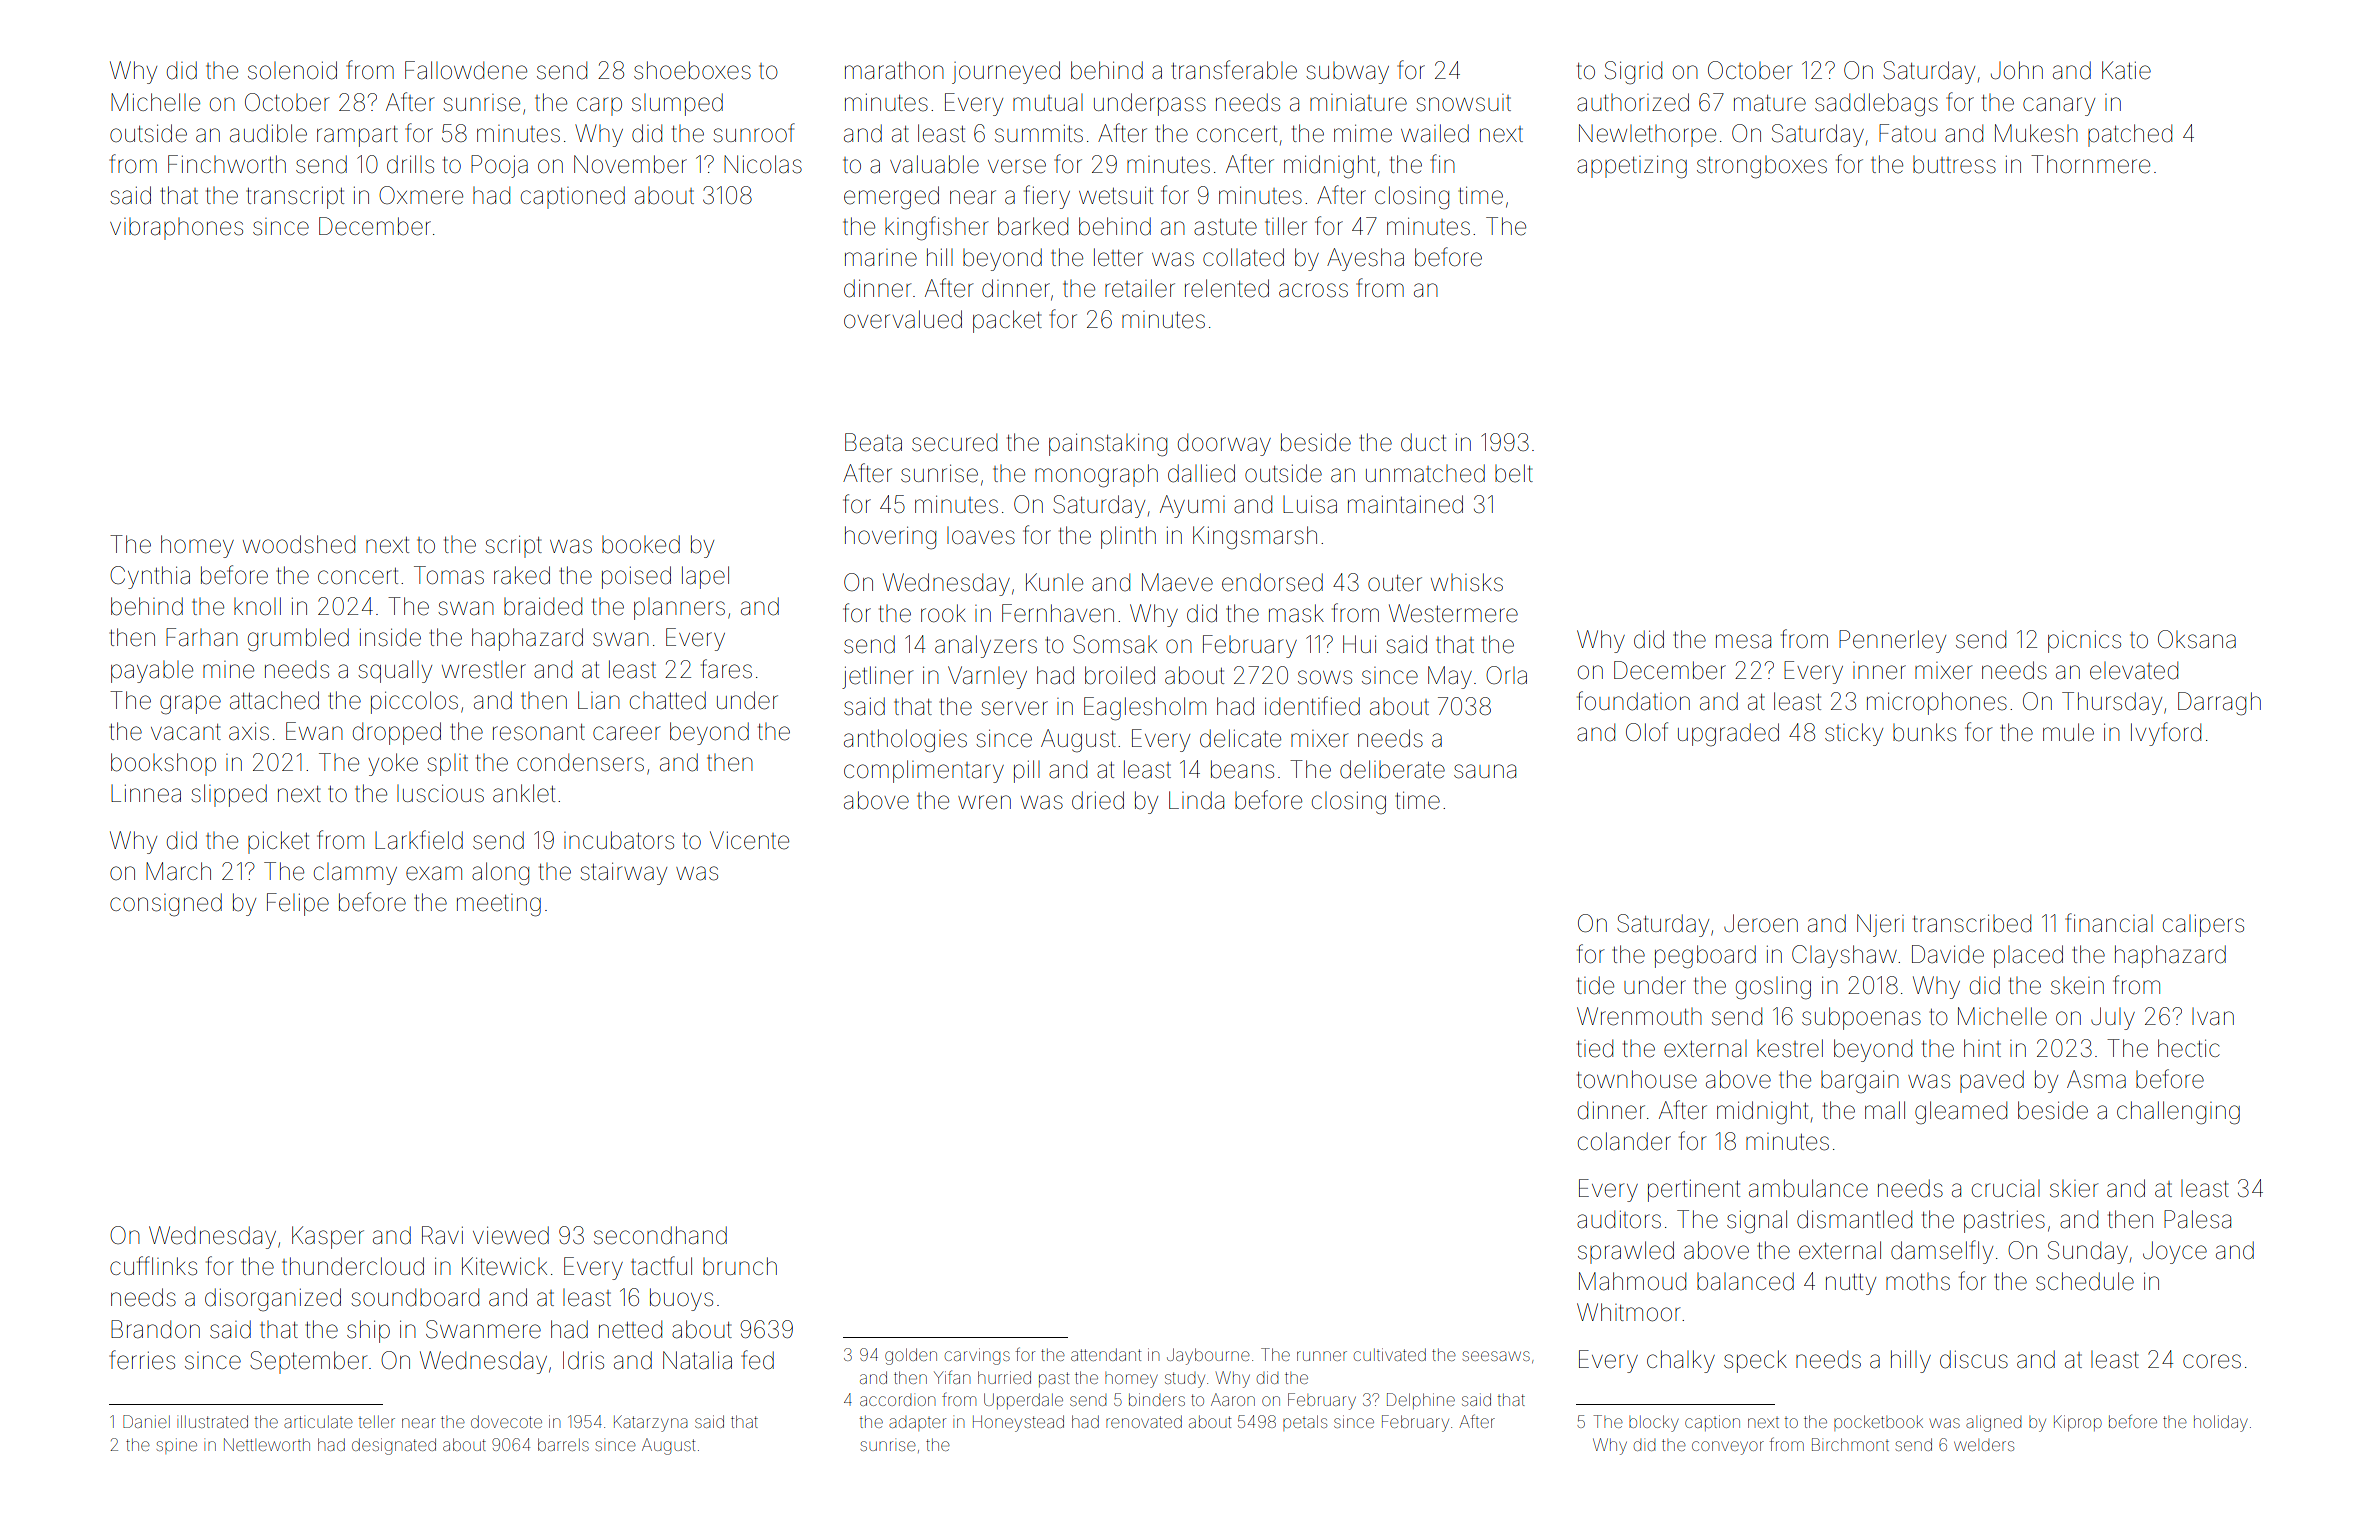 The image size is (2380, 1540). What do you see at coordinates (267, 1444) in the image?
I see `Nettleworth` at bounding box center [267, 1444].
